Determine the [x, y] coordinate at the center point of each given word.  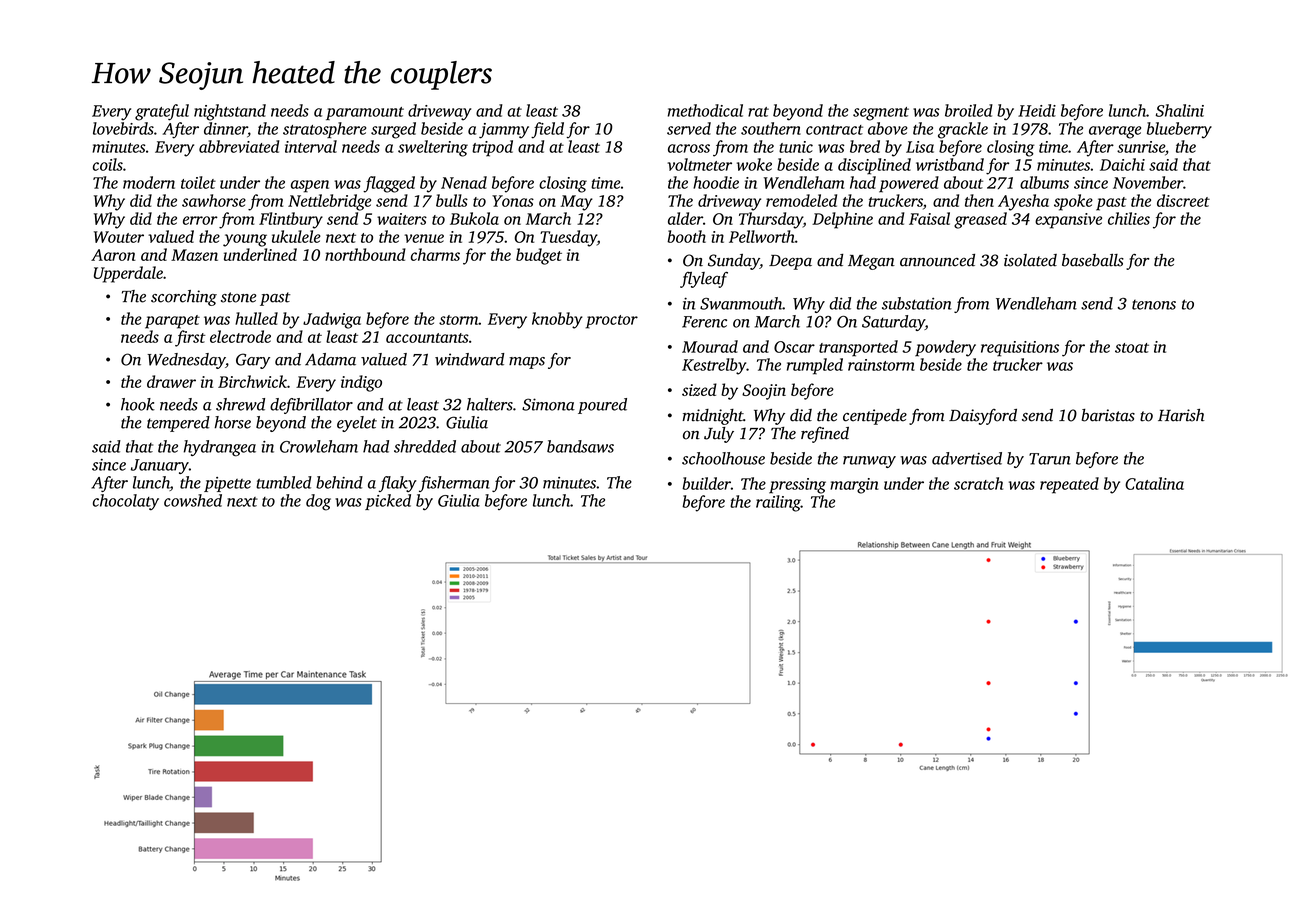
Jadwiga [332, 320]
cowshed [193, 500]
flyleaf [704, 280]
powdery [945, 348]
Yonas [513, 201]
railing [778, 503]
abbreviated [239, 146]
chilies [1129, 218]
